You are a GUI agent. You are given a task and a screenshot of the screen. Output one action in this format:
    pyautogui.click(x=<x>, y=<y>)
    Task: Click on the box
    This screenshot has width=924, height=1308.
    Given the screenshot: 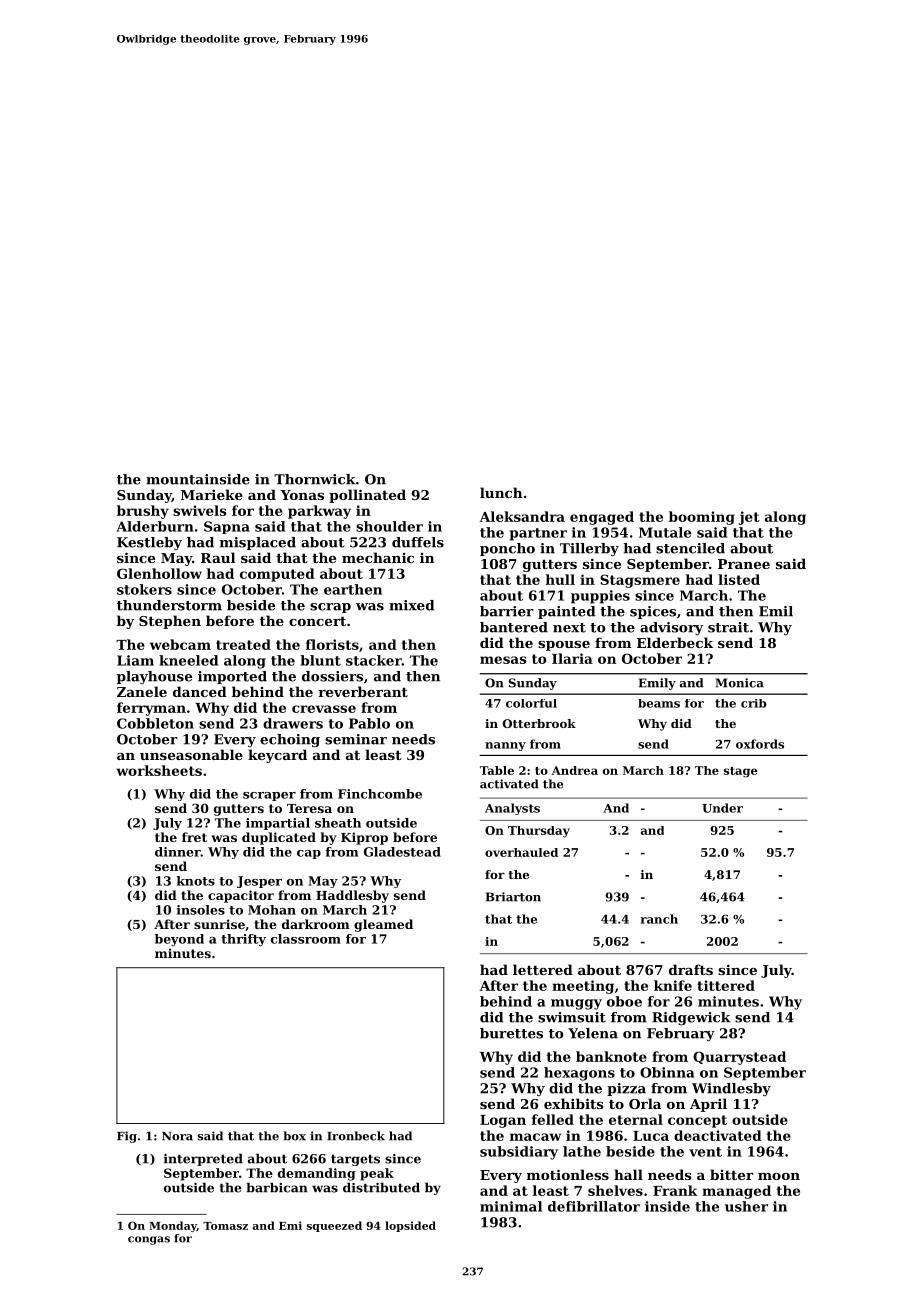 What is the action you would take?
    pyautogui.click(x=294, y=1136)
